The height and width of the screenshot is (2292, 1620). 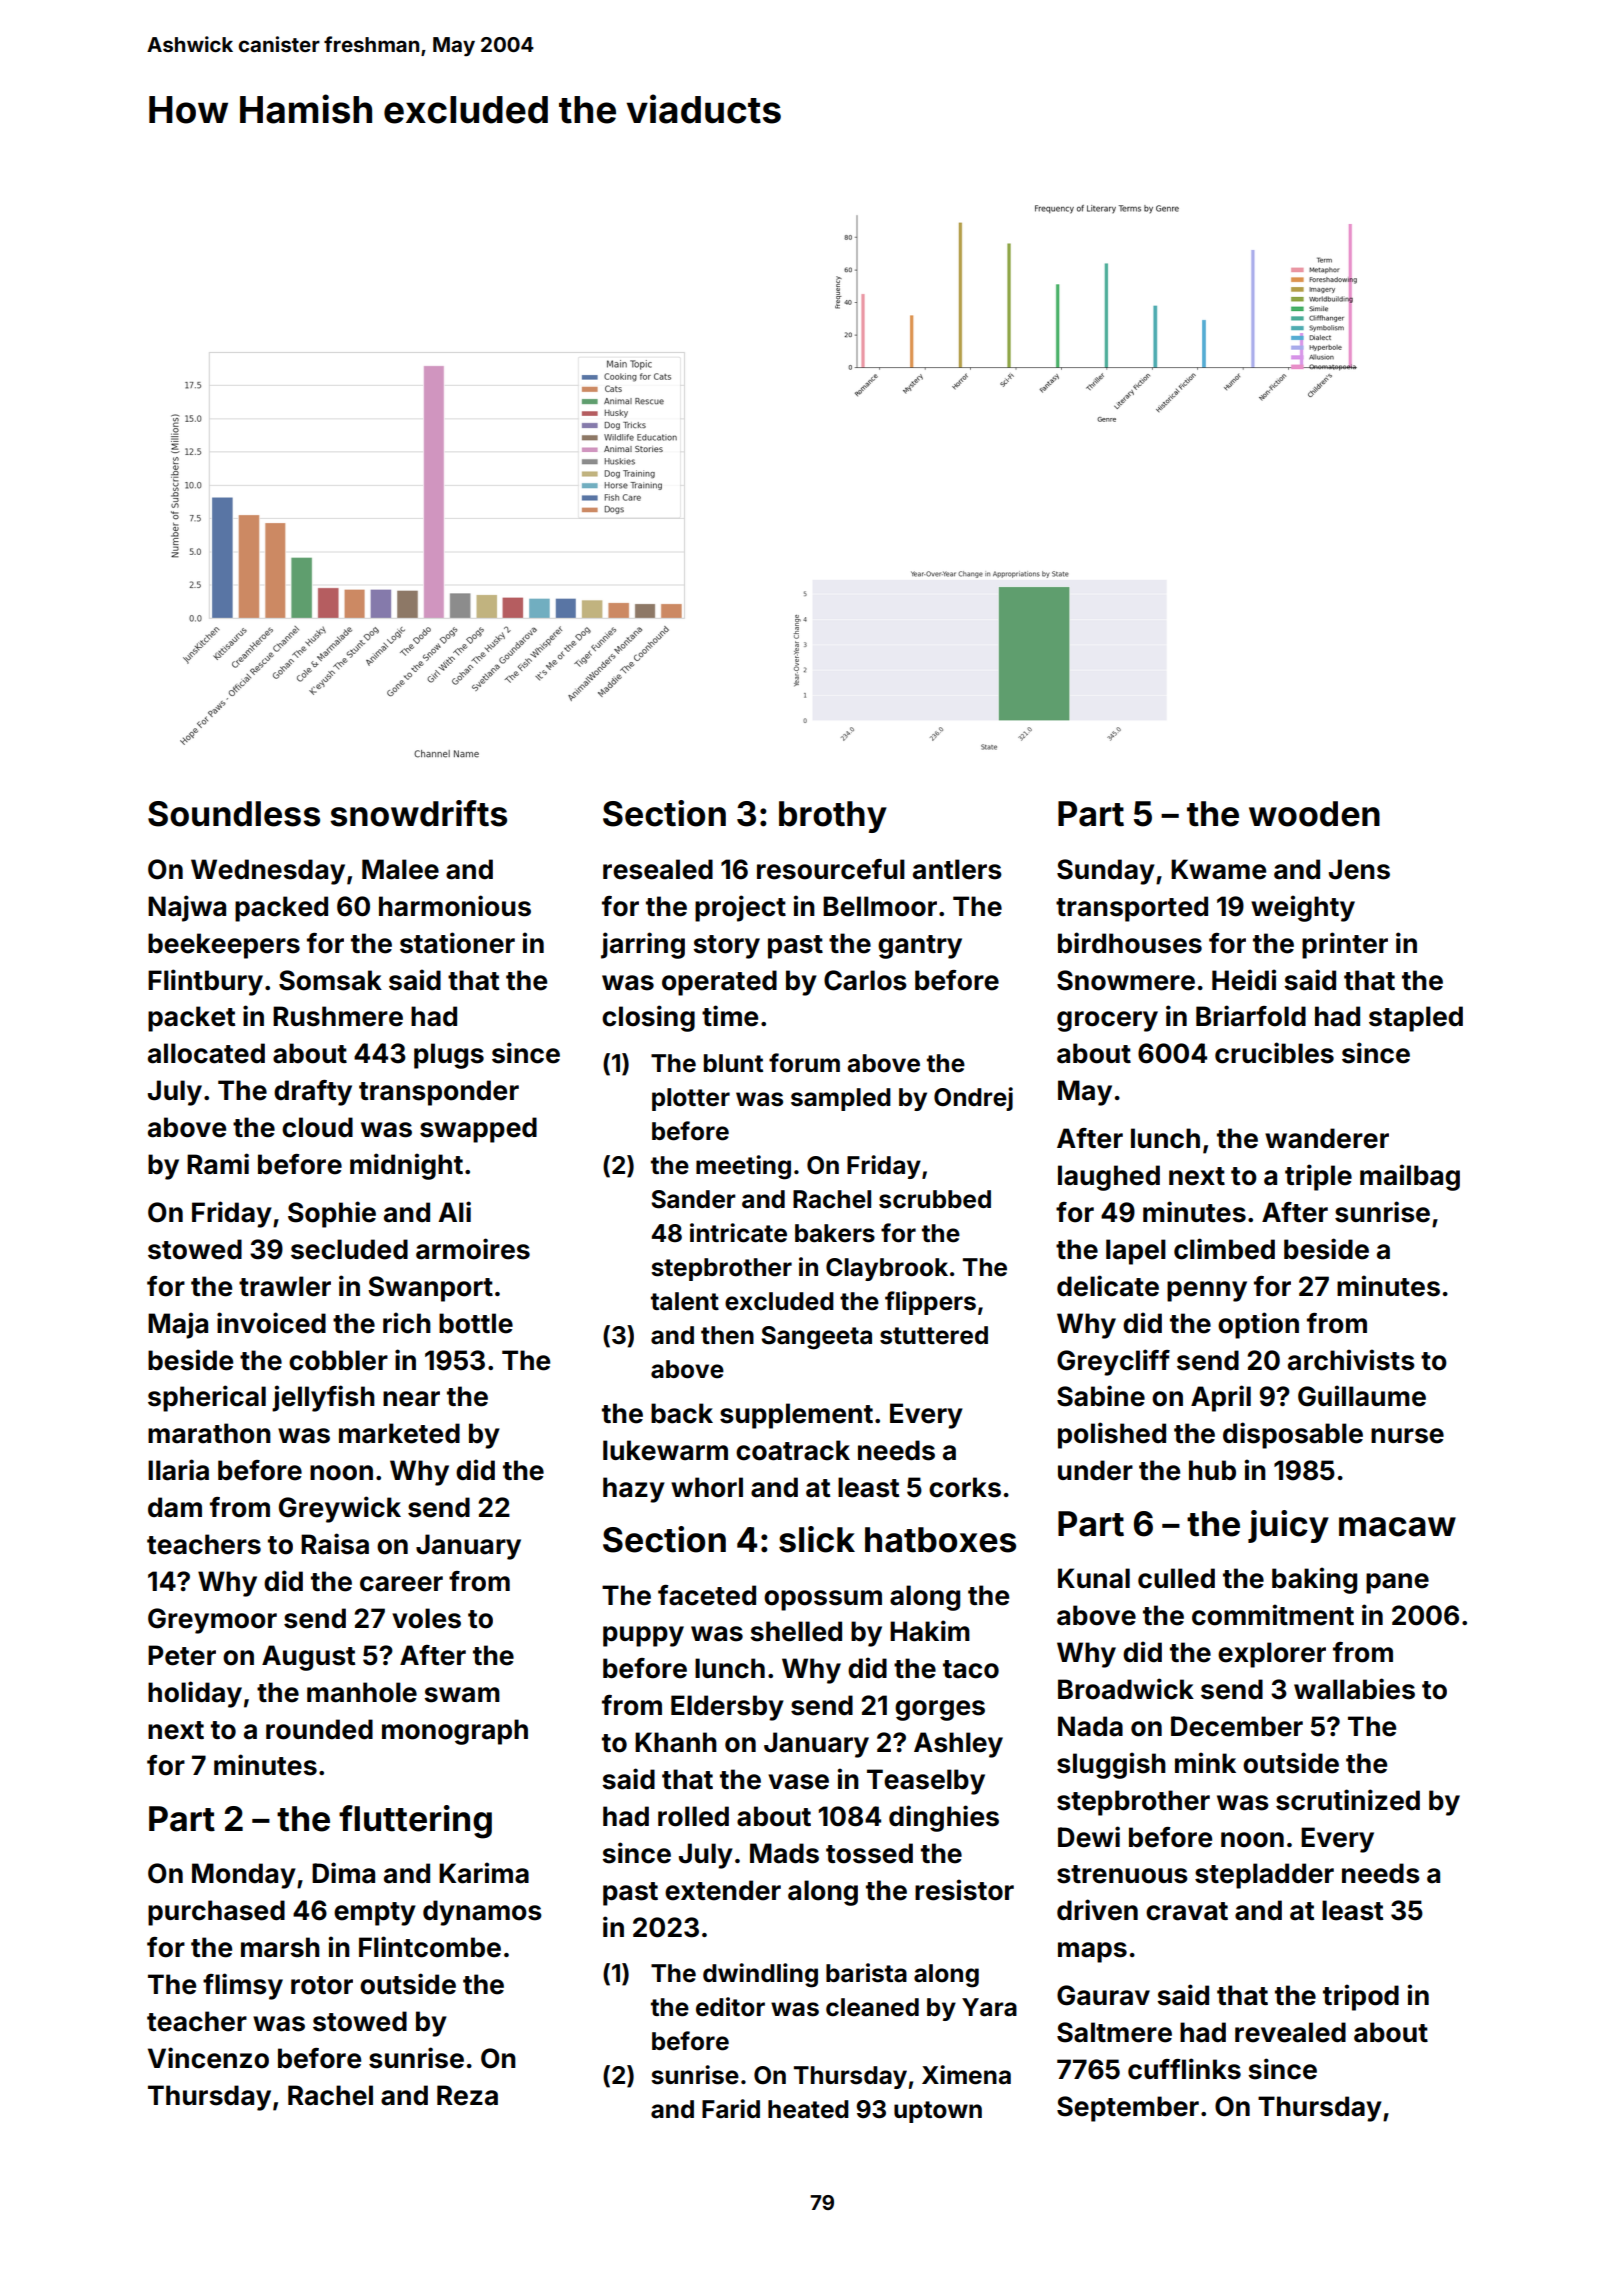 I want to click on juicy, so click(x=1288, y=1526).
